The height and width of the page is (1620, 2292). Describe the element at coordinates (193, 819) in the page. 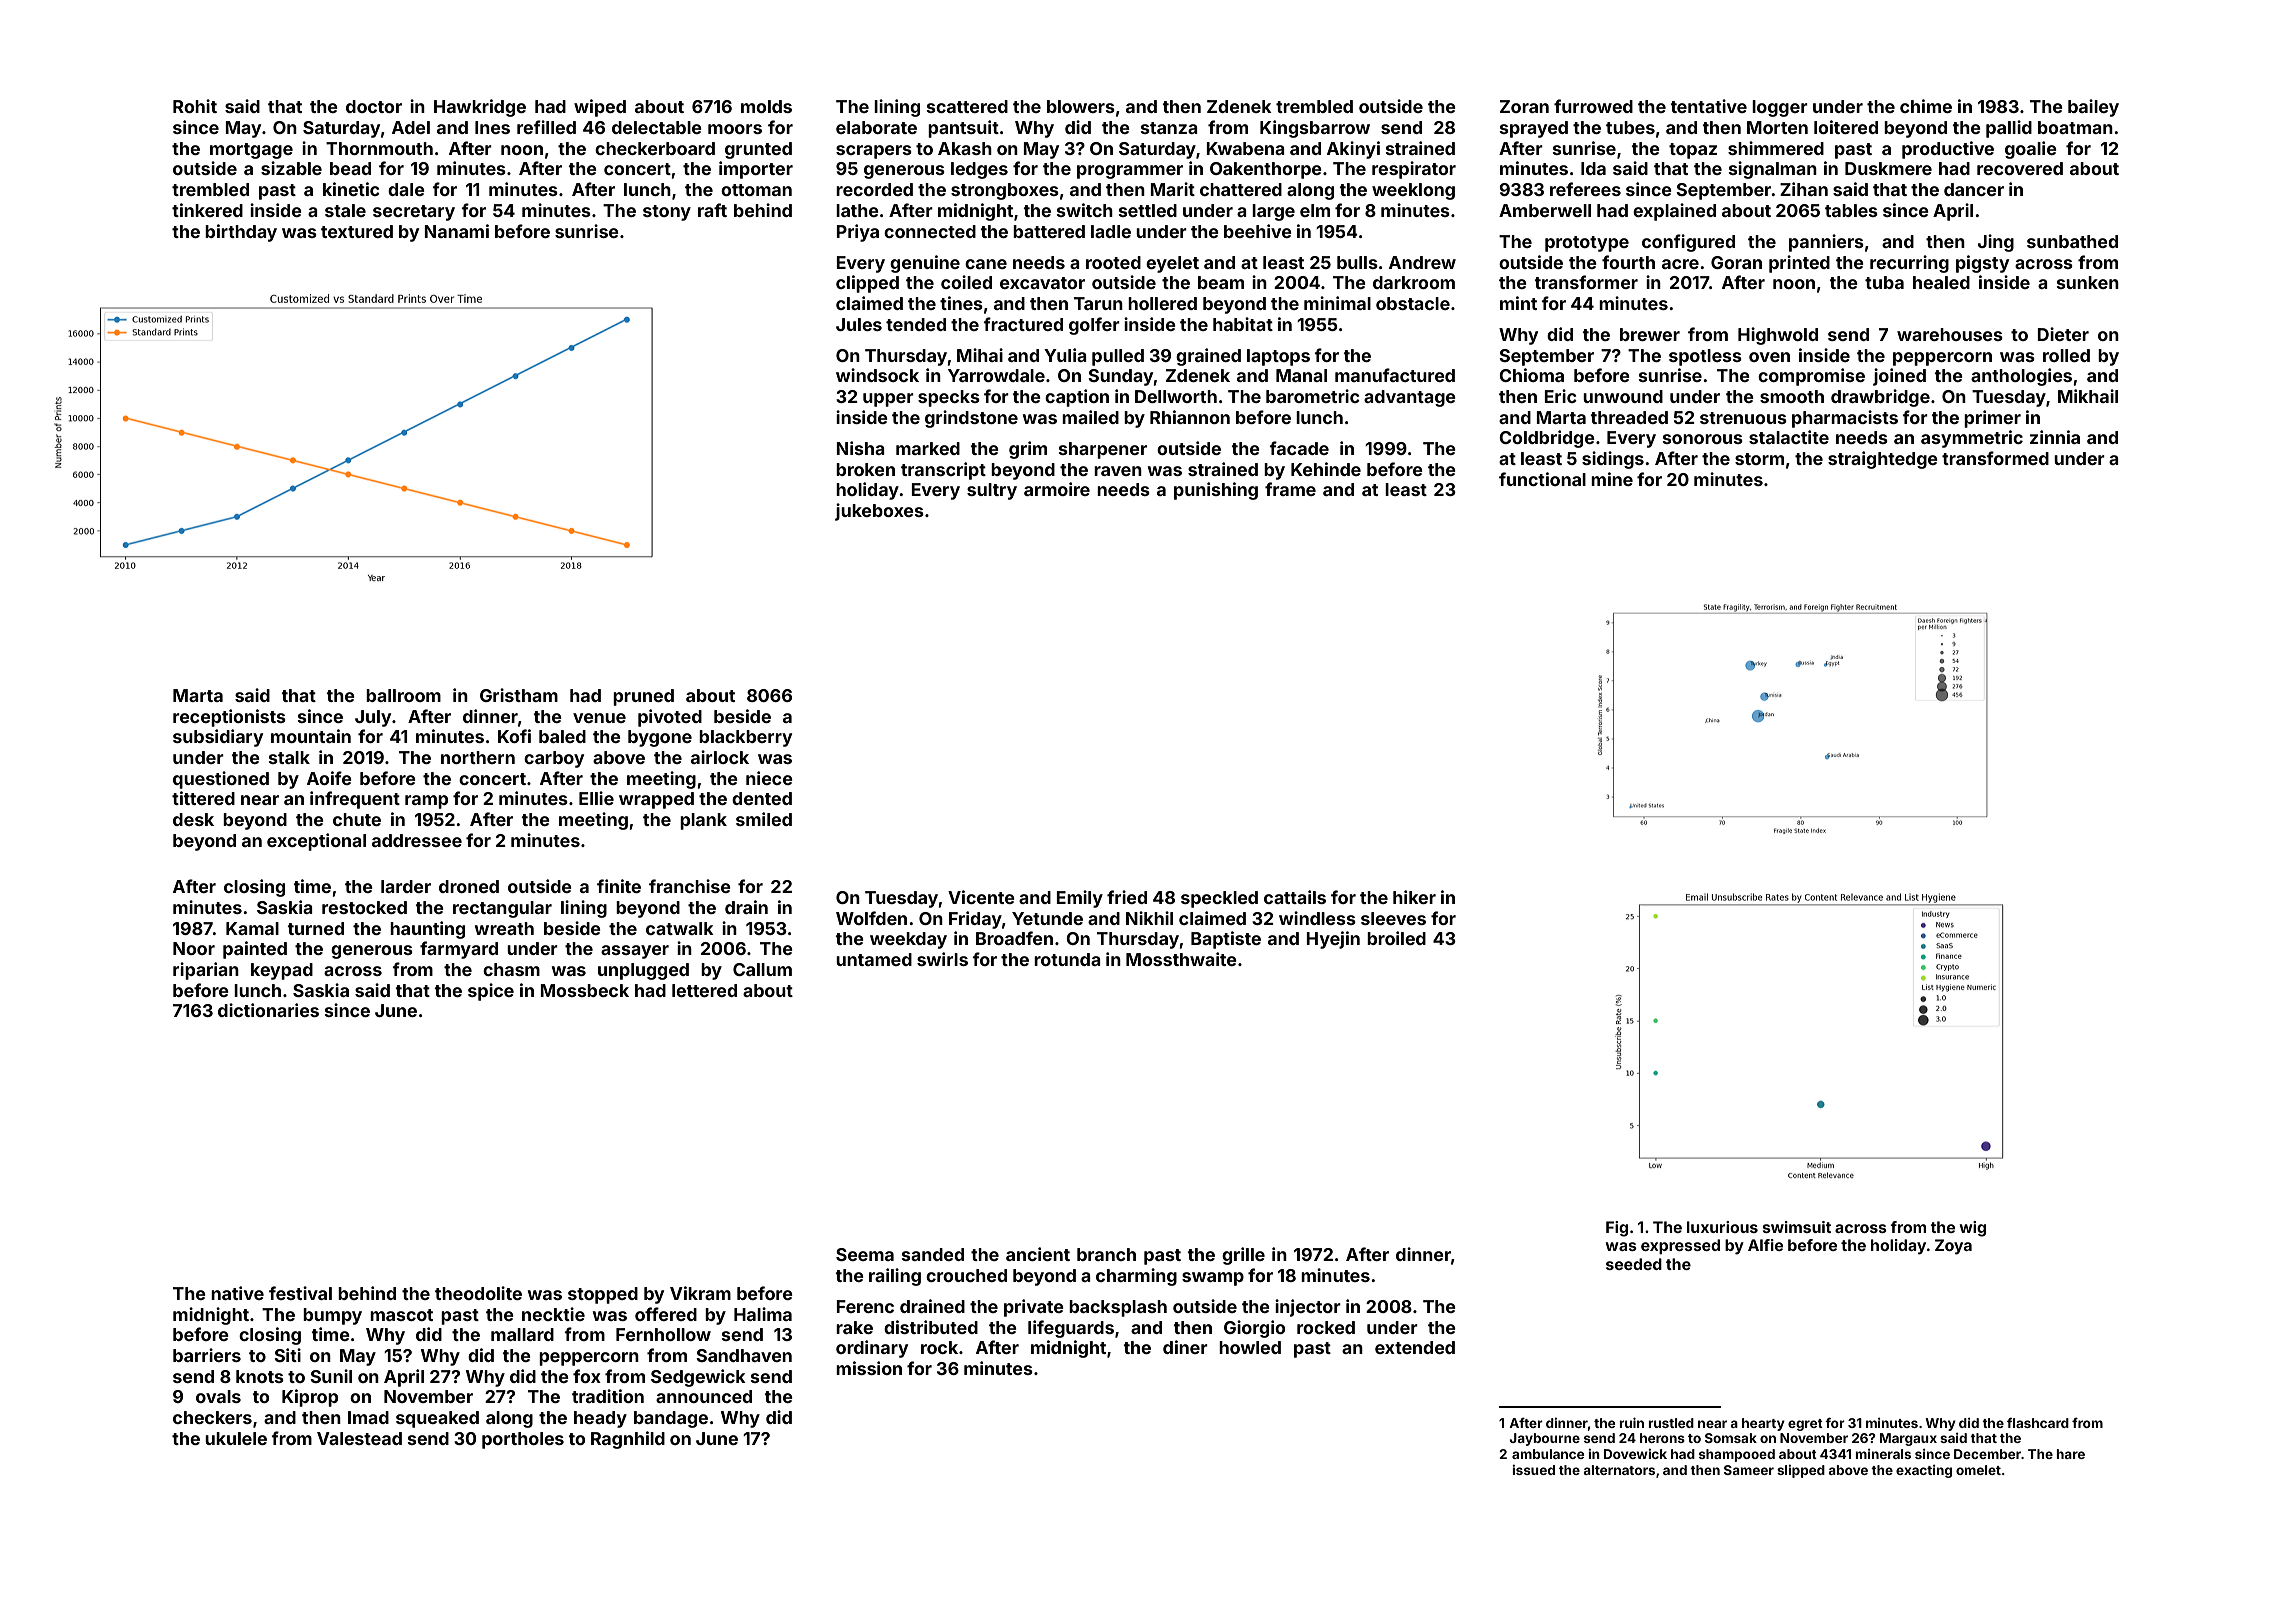

I see `desk` at that location.
